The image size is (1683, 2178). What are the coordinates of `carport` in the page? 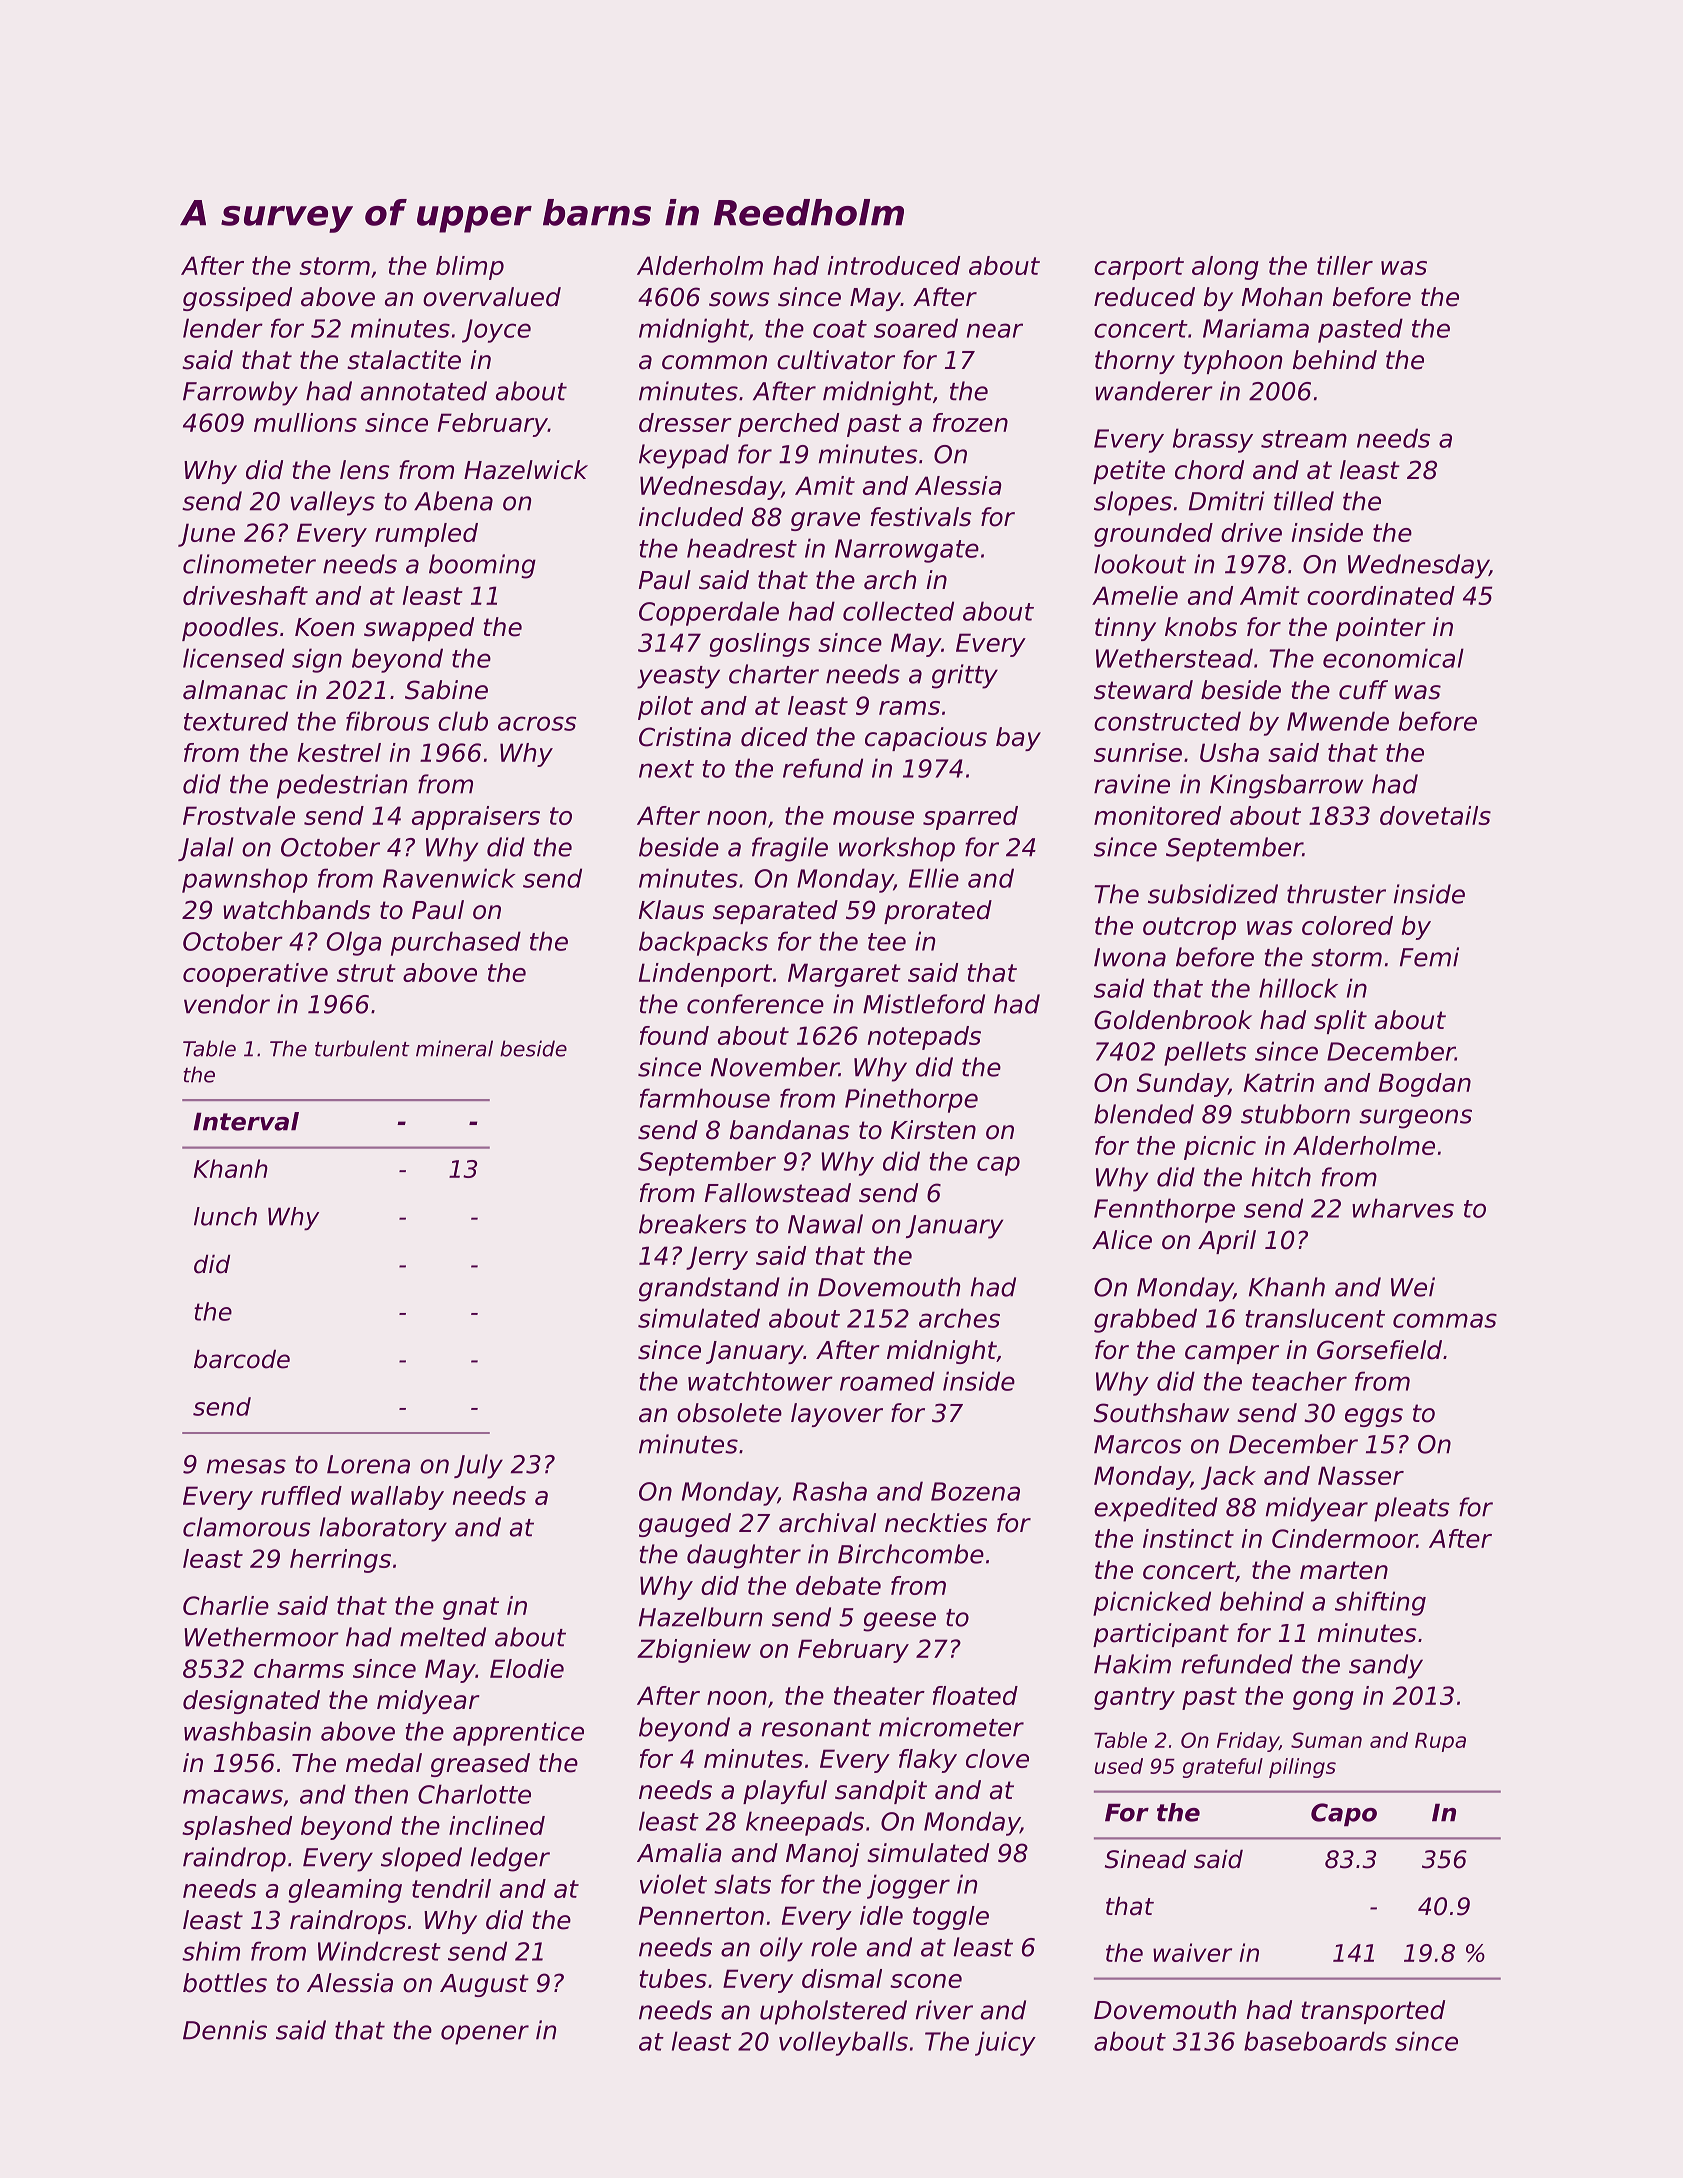 It's located at (1139, 268).
